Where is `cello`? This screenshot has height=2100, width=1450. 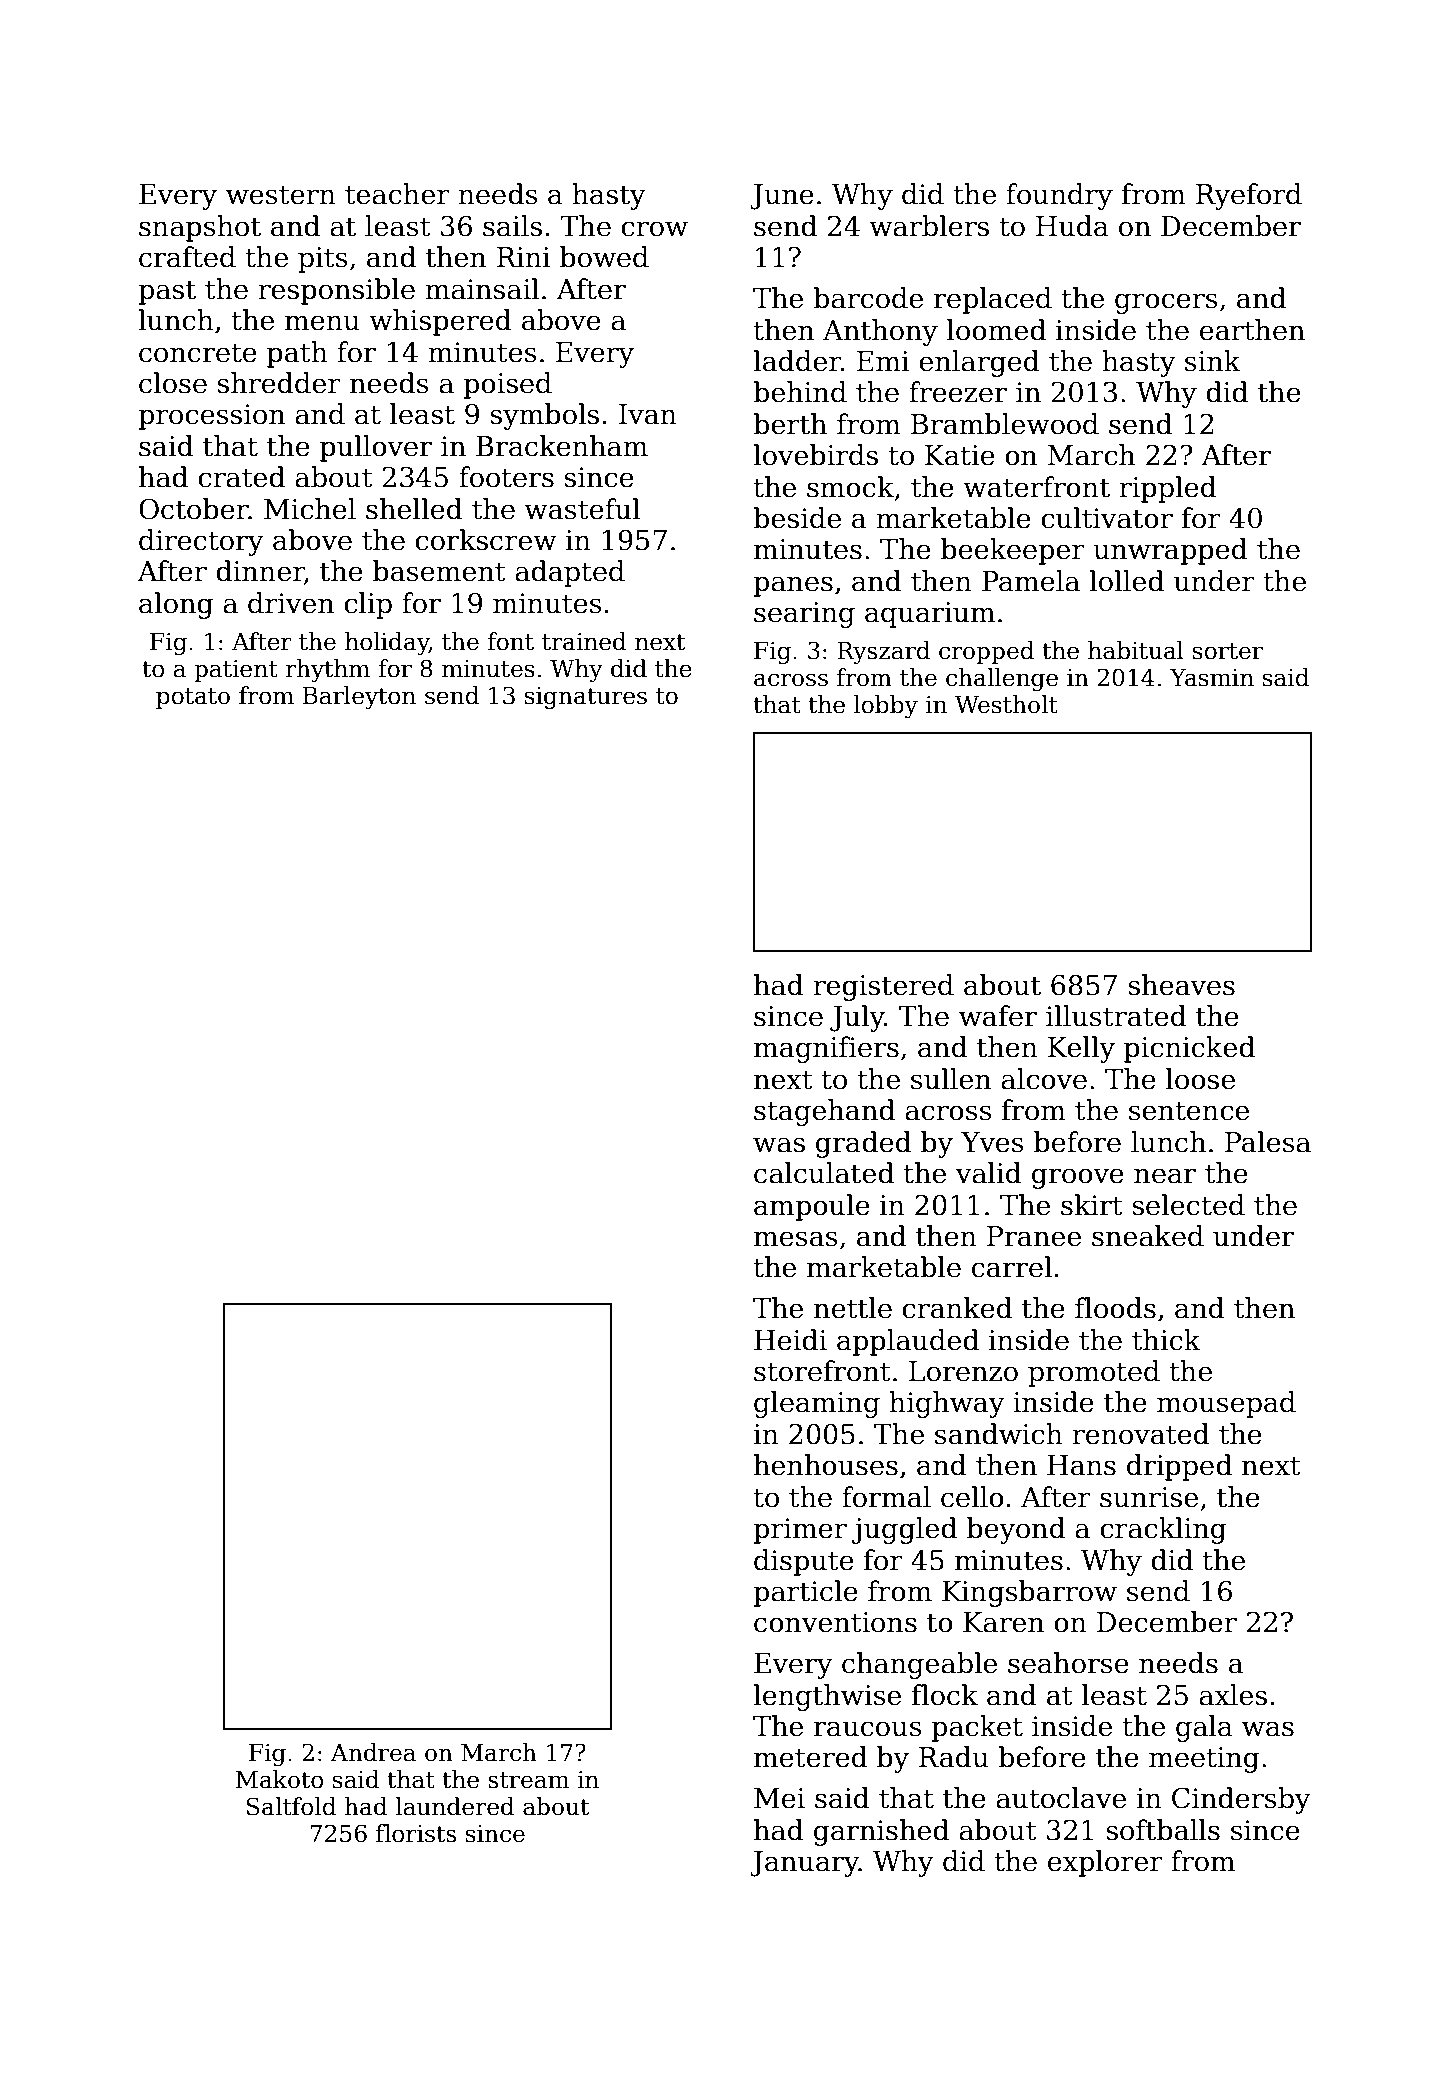 cello is located at coordinates (972, 1497).
